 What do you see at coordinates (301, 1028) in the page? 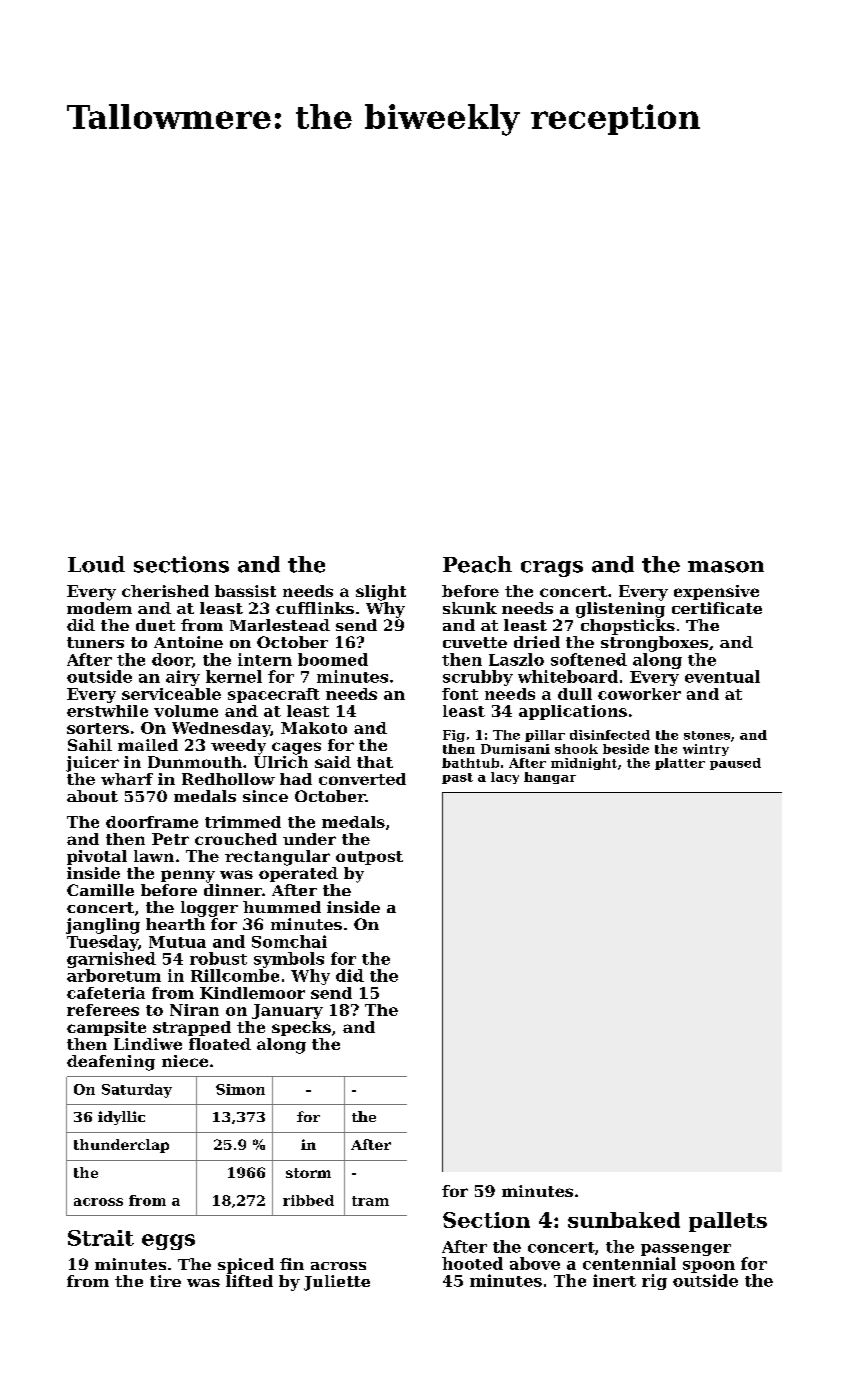
I see `specks` at bounding box center [301, 1028].
